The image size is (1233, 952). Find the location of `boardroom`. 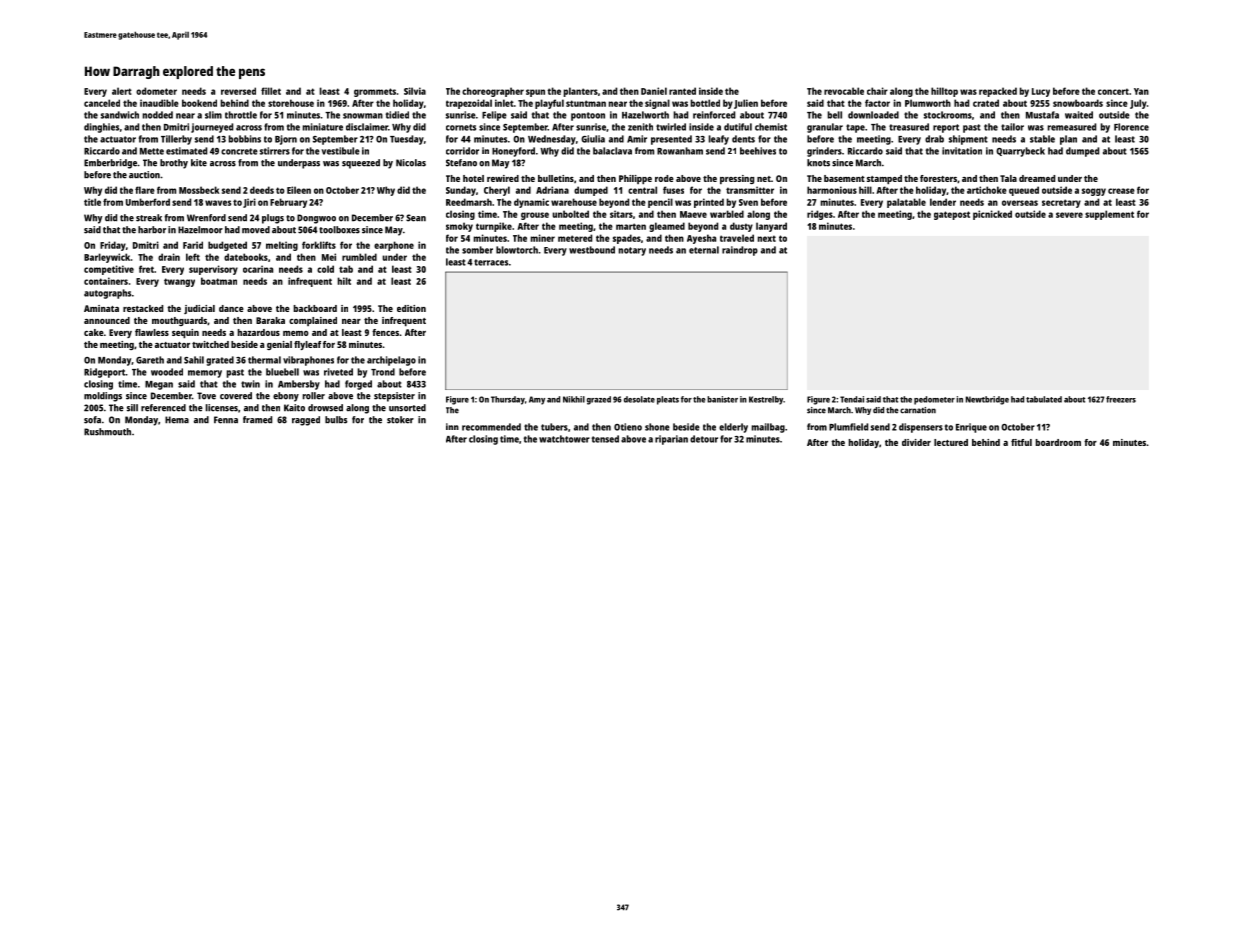

boardroom is located at coordinates (1058, 442).
